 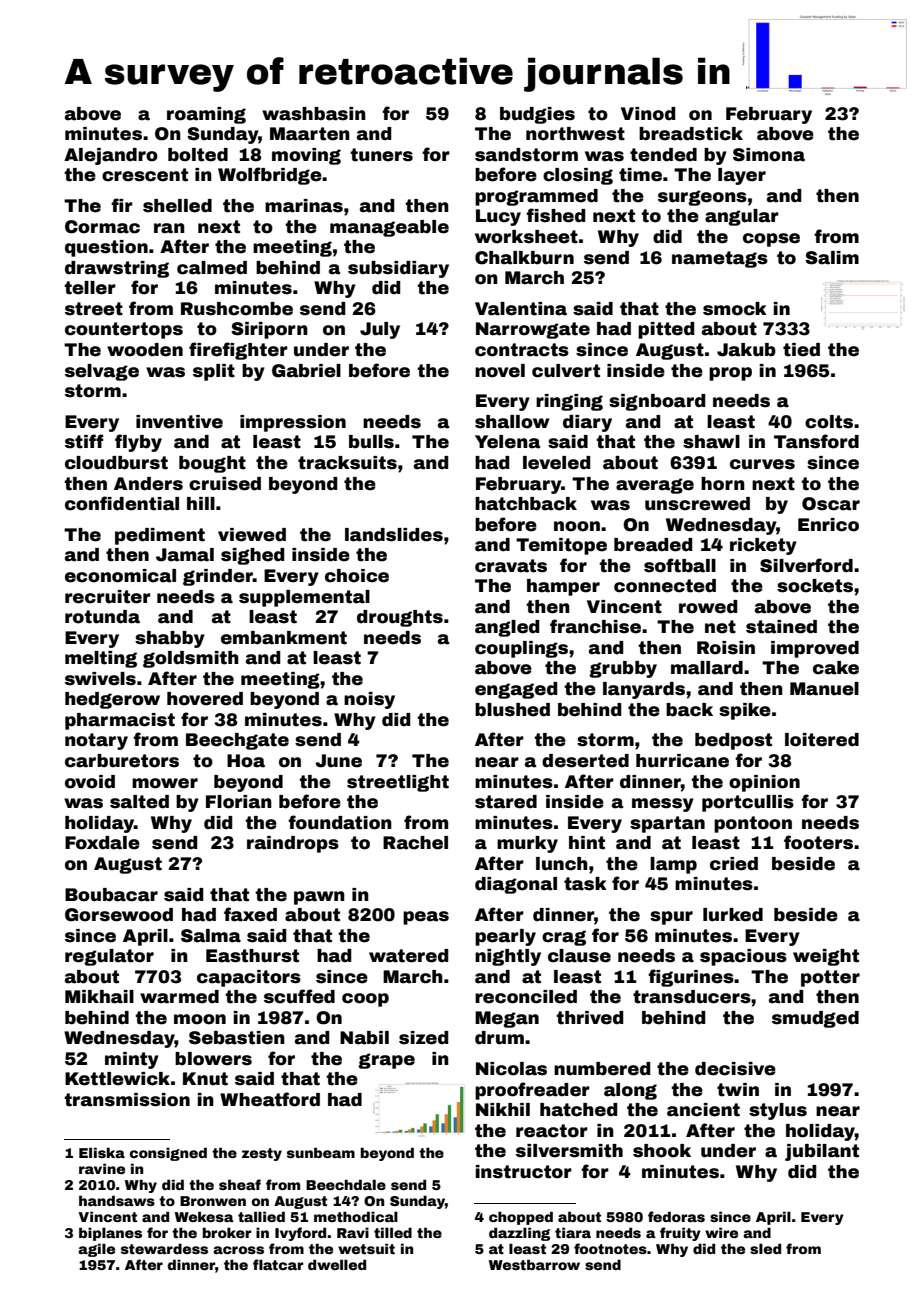 What do you see at coordinates (801, 350) in the screenshot?
I see `tied` at bounding box center [801, 350].
